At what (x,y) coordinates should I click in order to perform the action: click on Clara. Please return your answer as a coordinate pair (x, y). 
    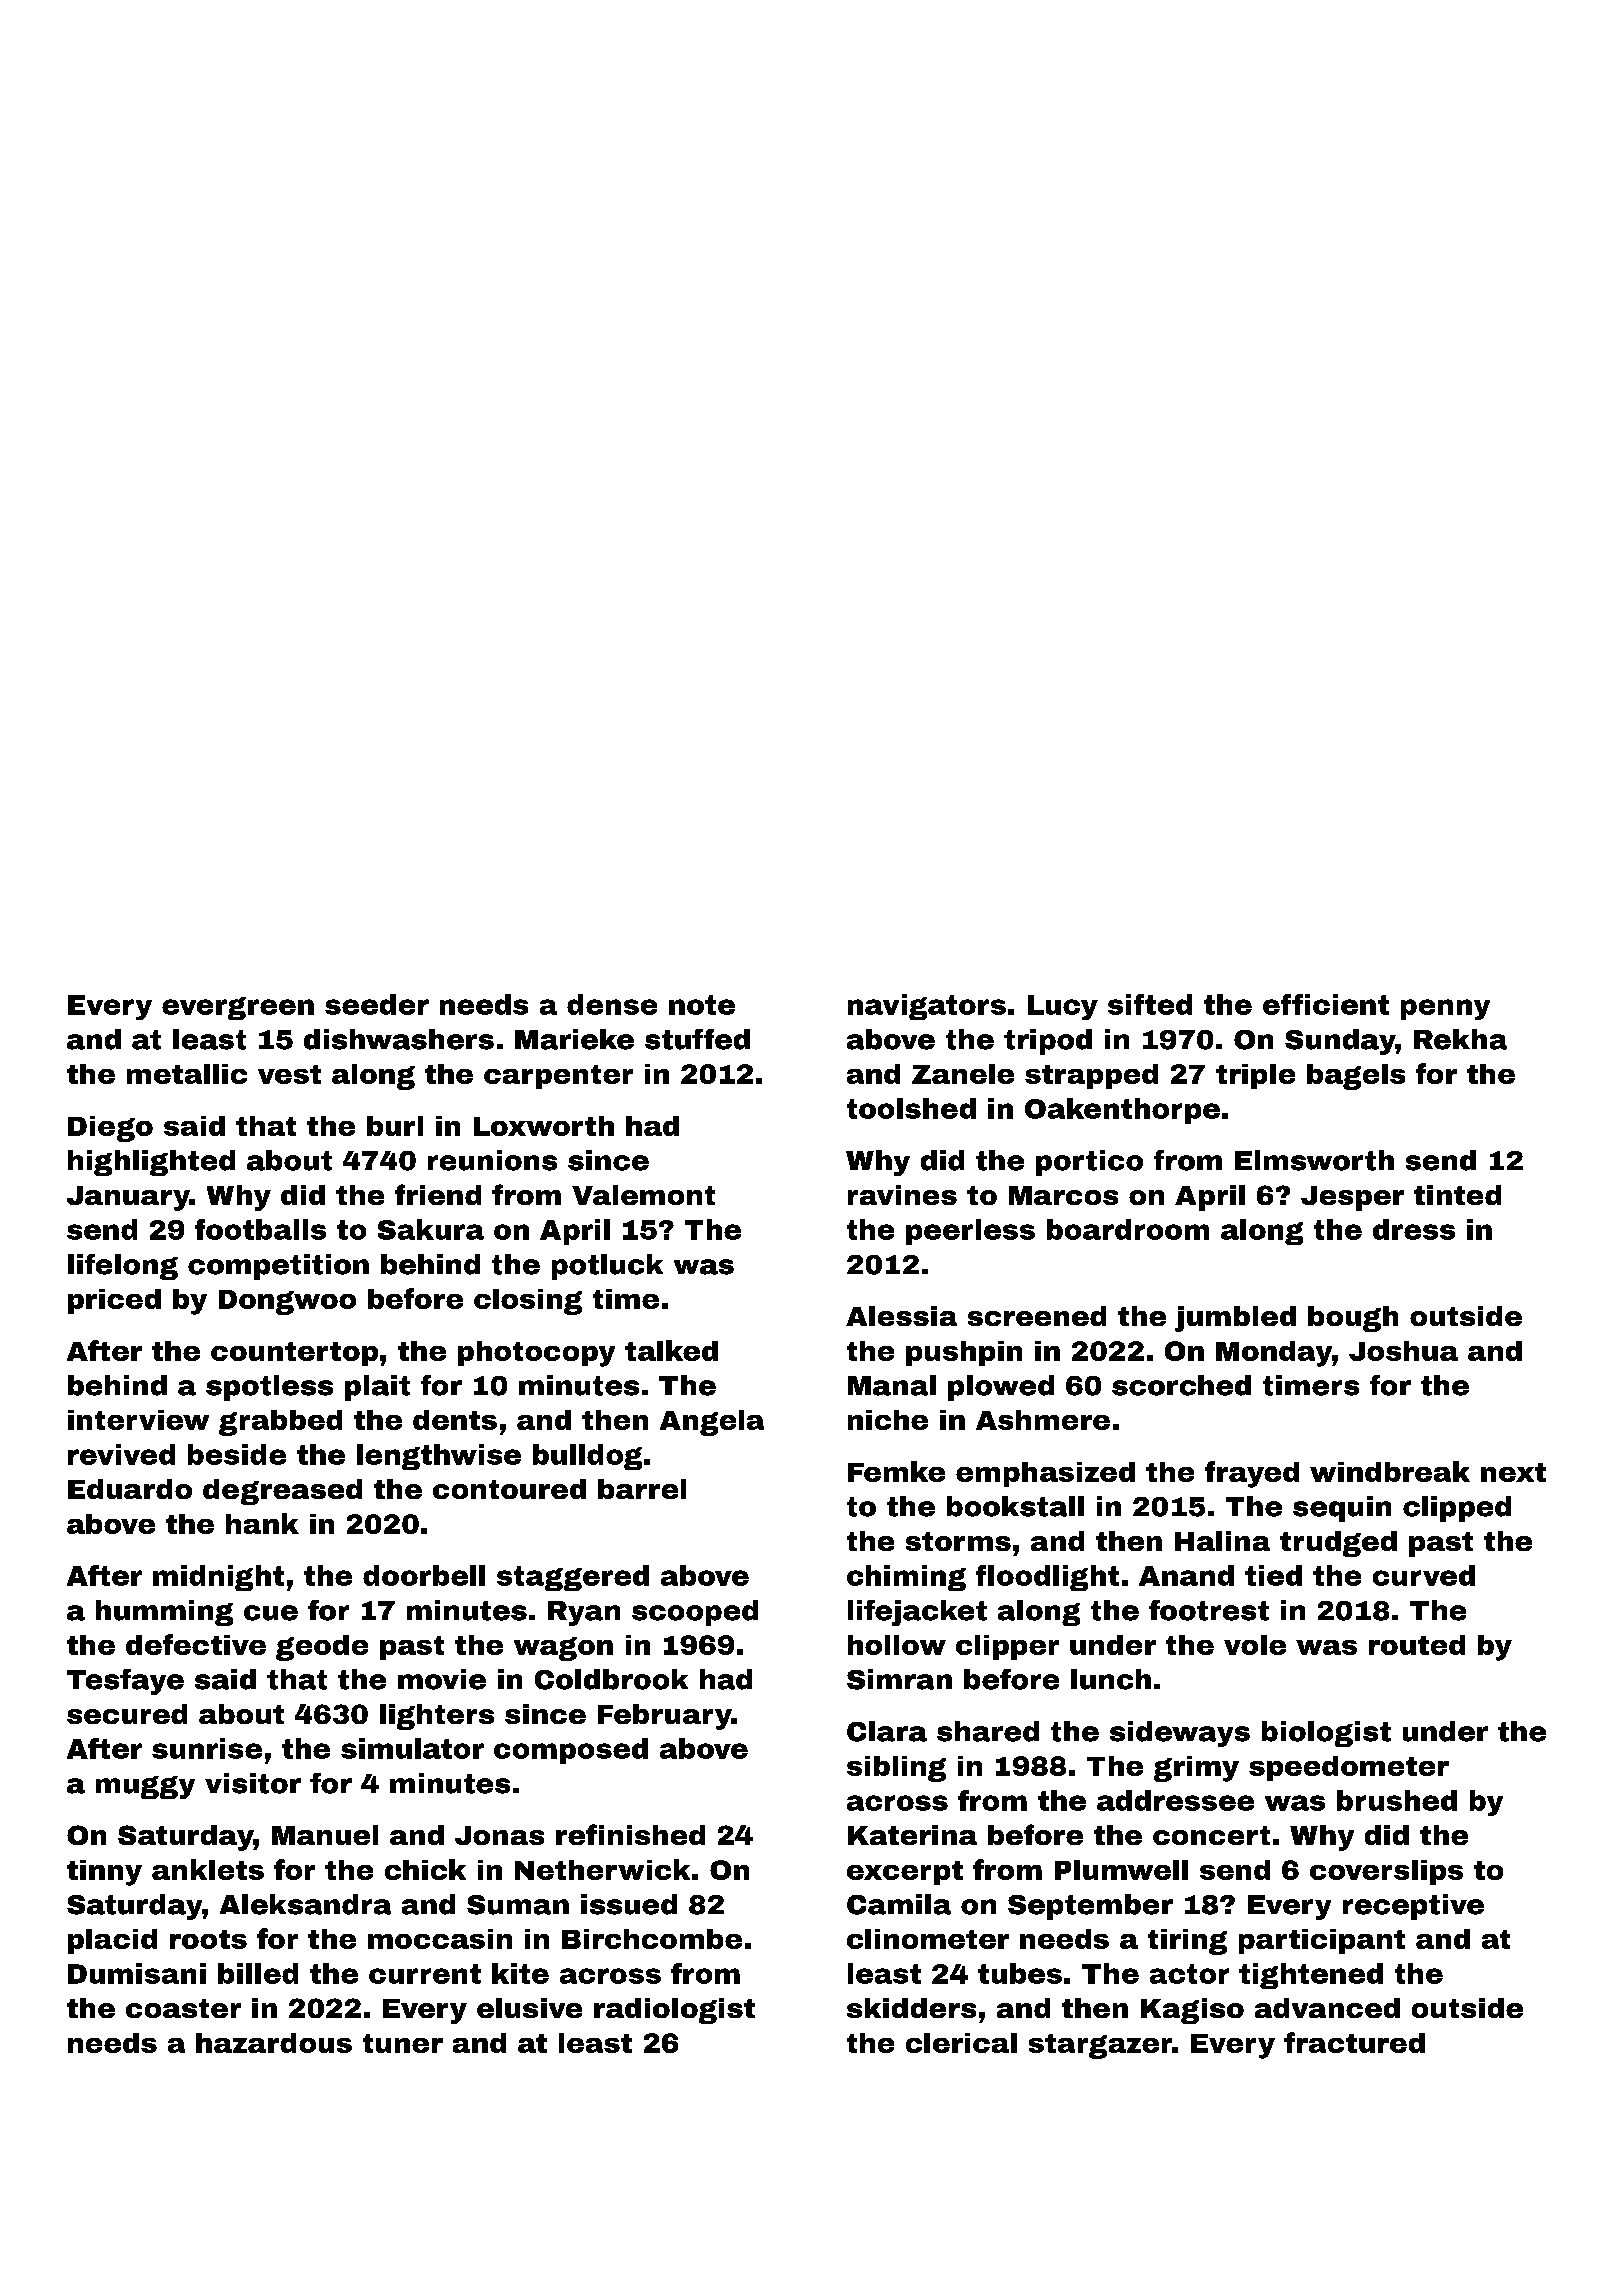
    Looking at the image, I should click on (887, 1731).
